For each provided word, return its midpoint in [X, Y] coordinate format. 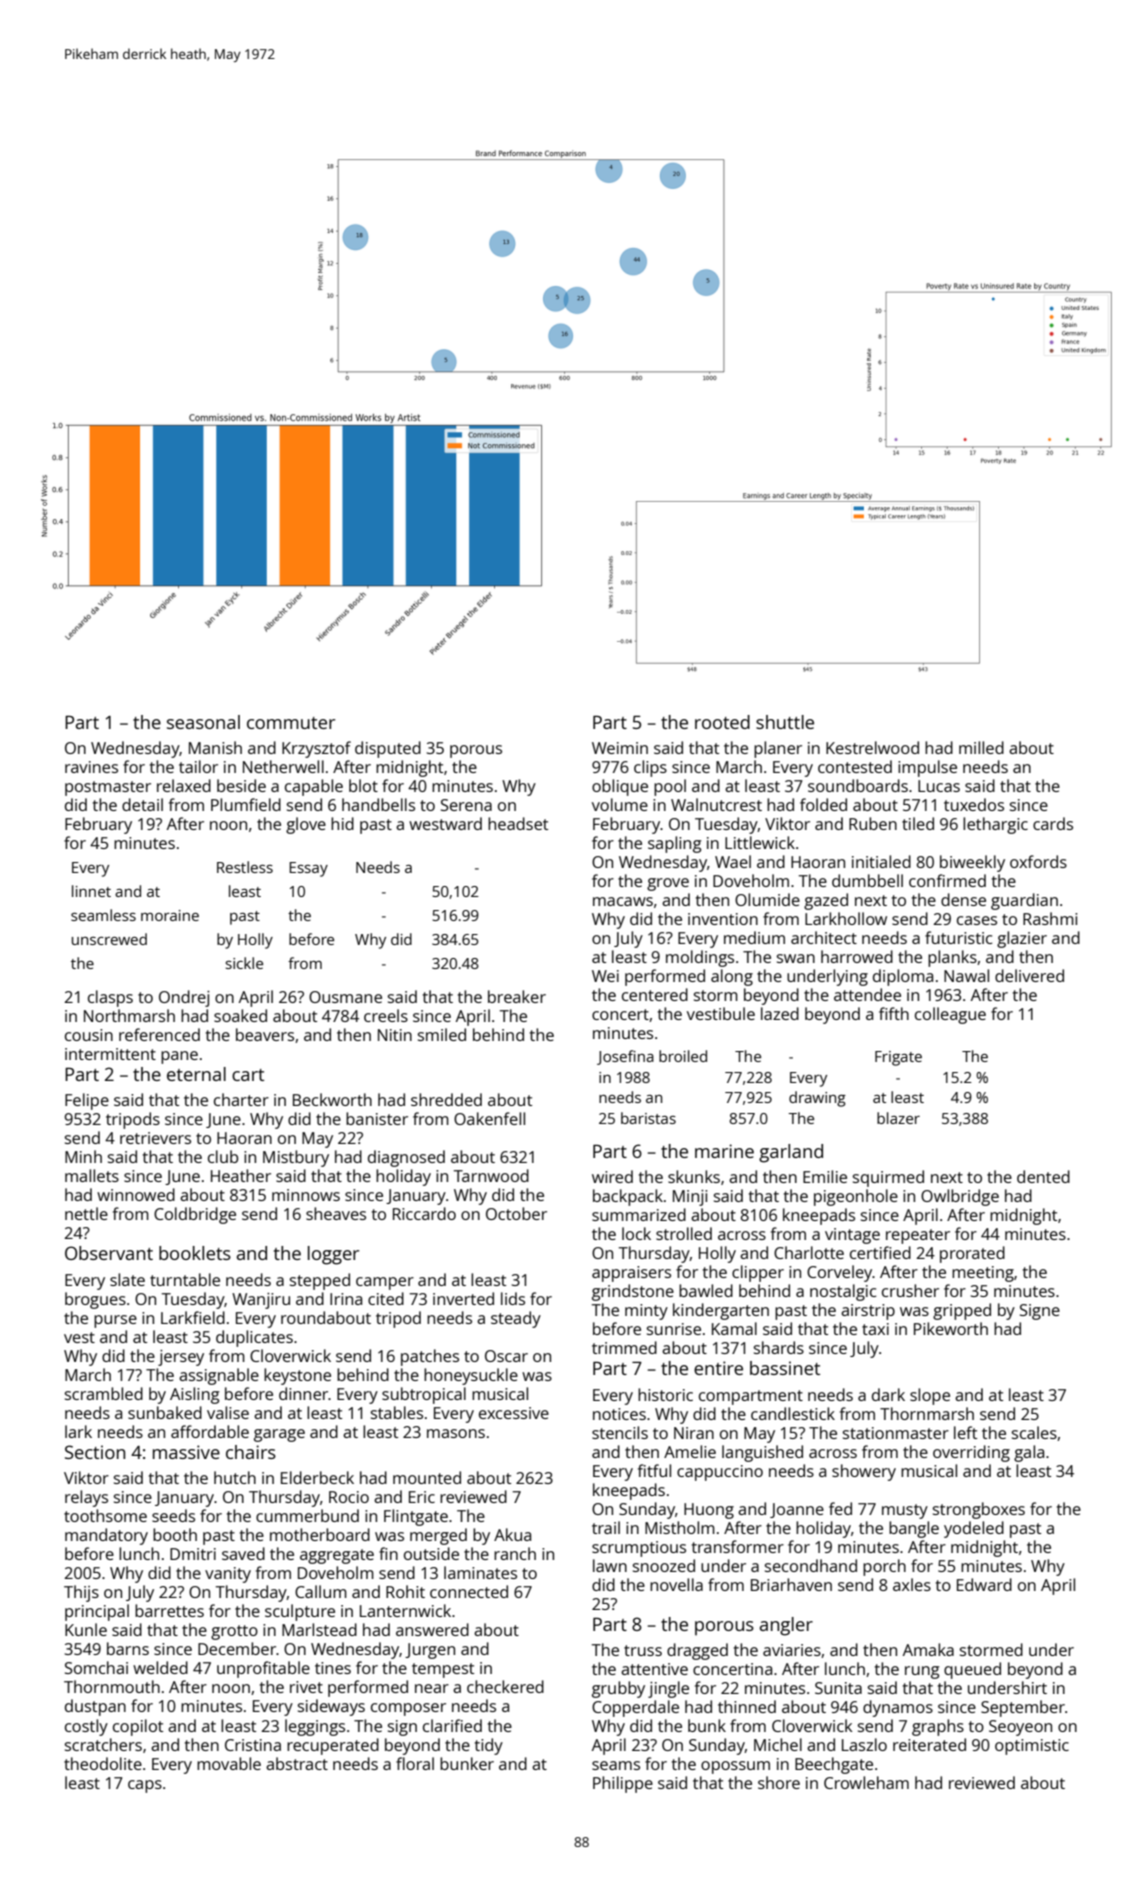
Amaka [928, 1649]
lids [513, 1298]
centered [655, 994]
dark [888, 1394]
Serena [466, 805]
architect [824, 937]
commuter [291, 723]
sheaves [336, 1213]
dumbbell [867, 880]
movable [229, 1763]
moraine [170, 915]
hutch [235, 1477]
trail [606, 1527]
